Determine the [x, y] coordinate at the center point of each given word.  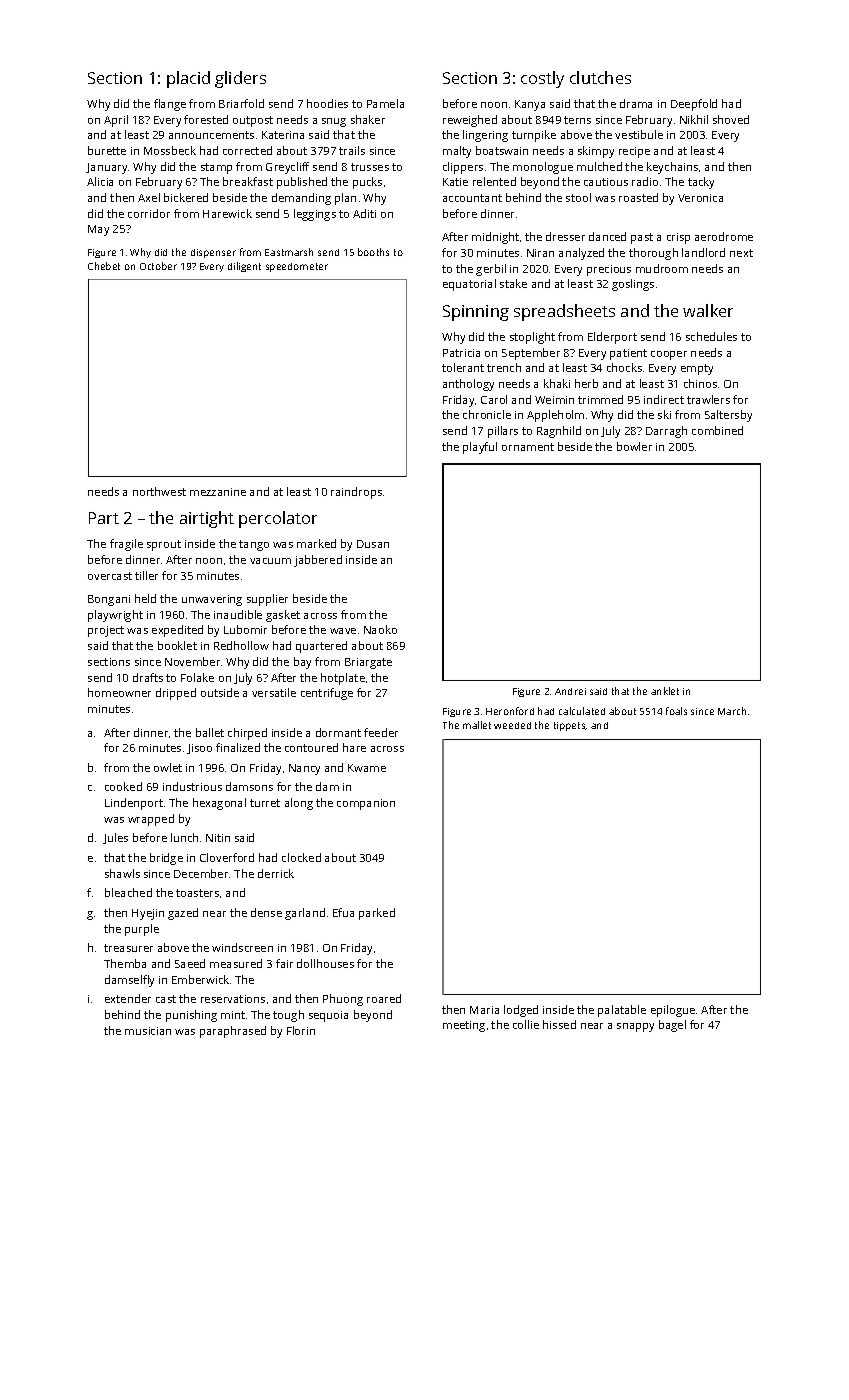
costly [542, 79]
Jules [115, 838]
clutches [600, 77]
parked [377, 914]
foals [676, 711]
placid [188, 79]
